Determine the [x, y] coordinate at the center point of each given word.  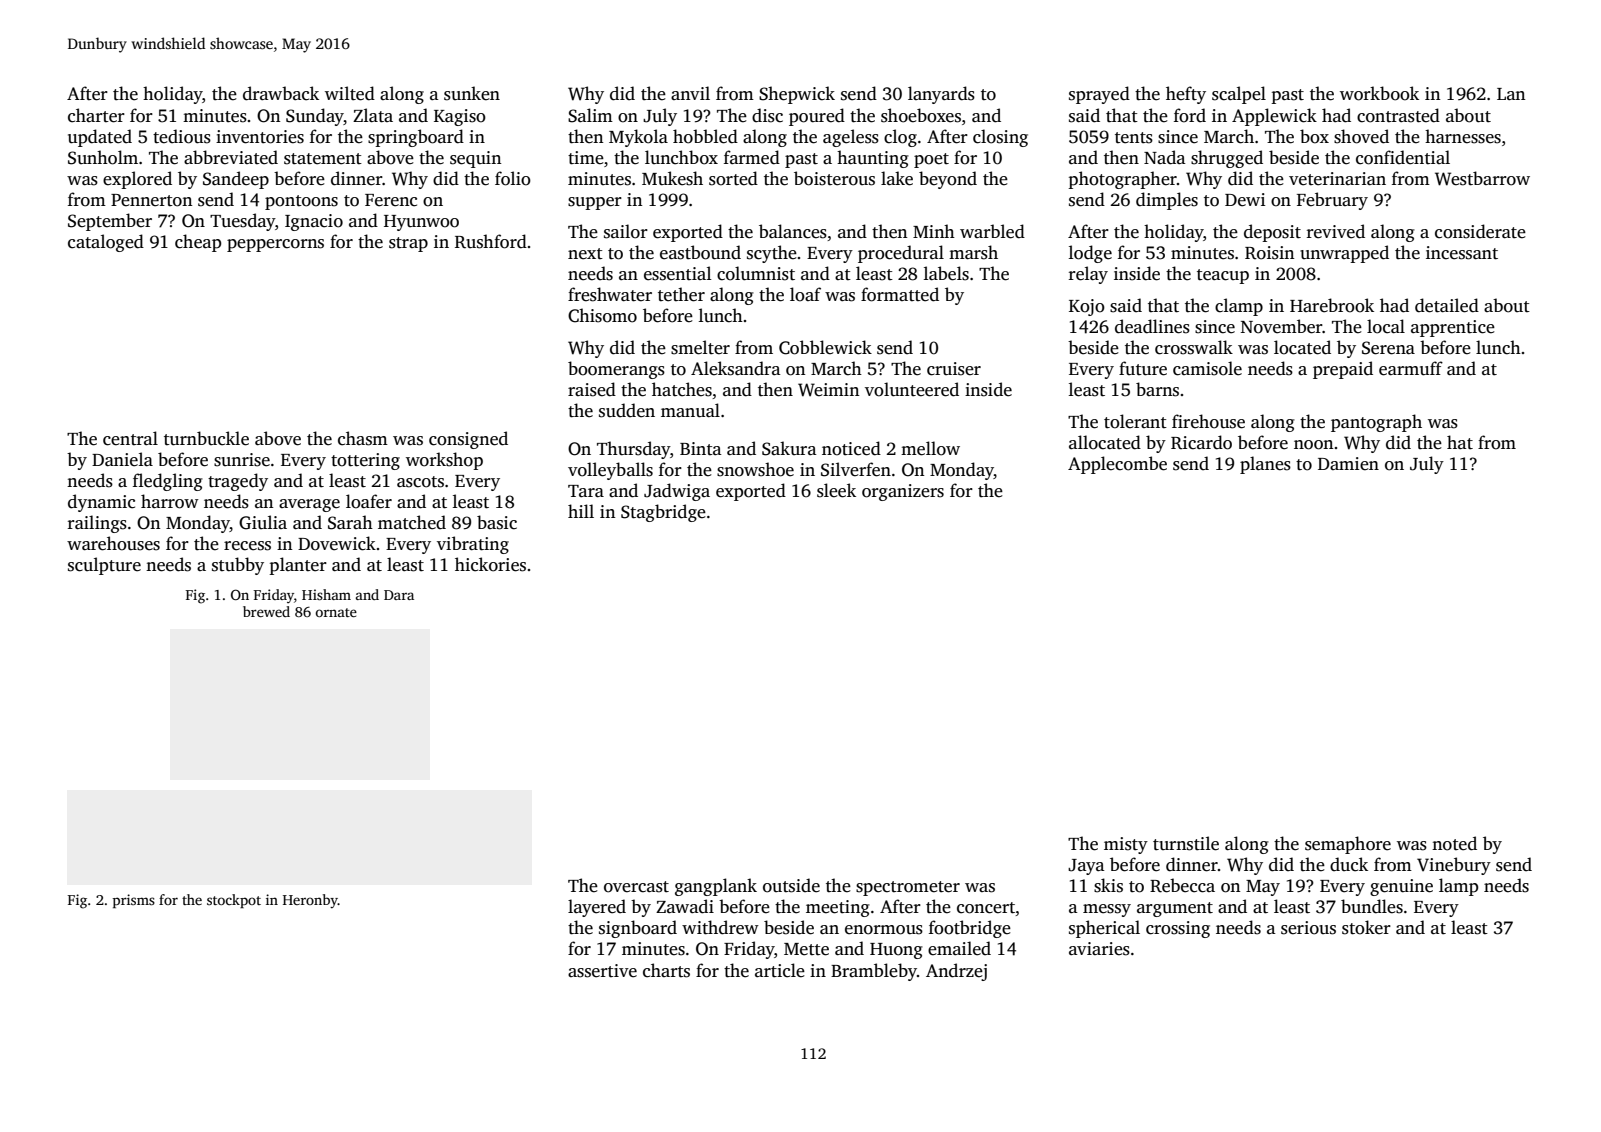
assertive [602, 971]
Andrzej [956, 972]
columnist [756, 273]
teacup [1223, 276]
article [780, 970]
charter [96, 115]
